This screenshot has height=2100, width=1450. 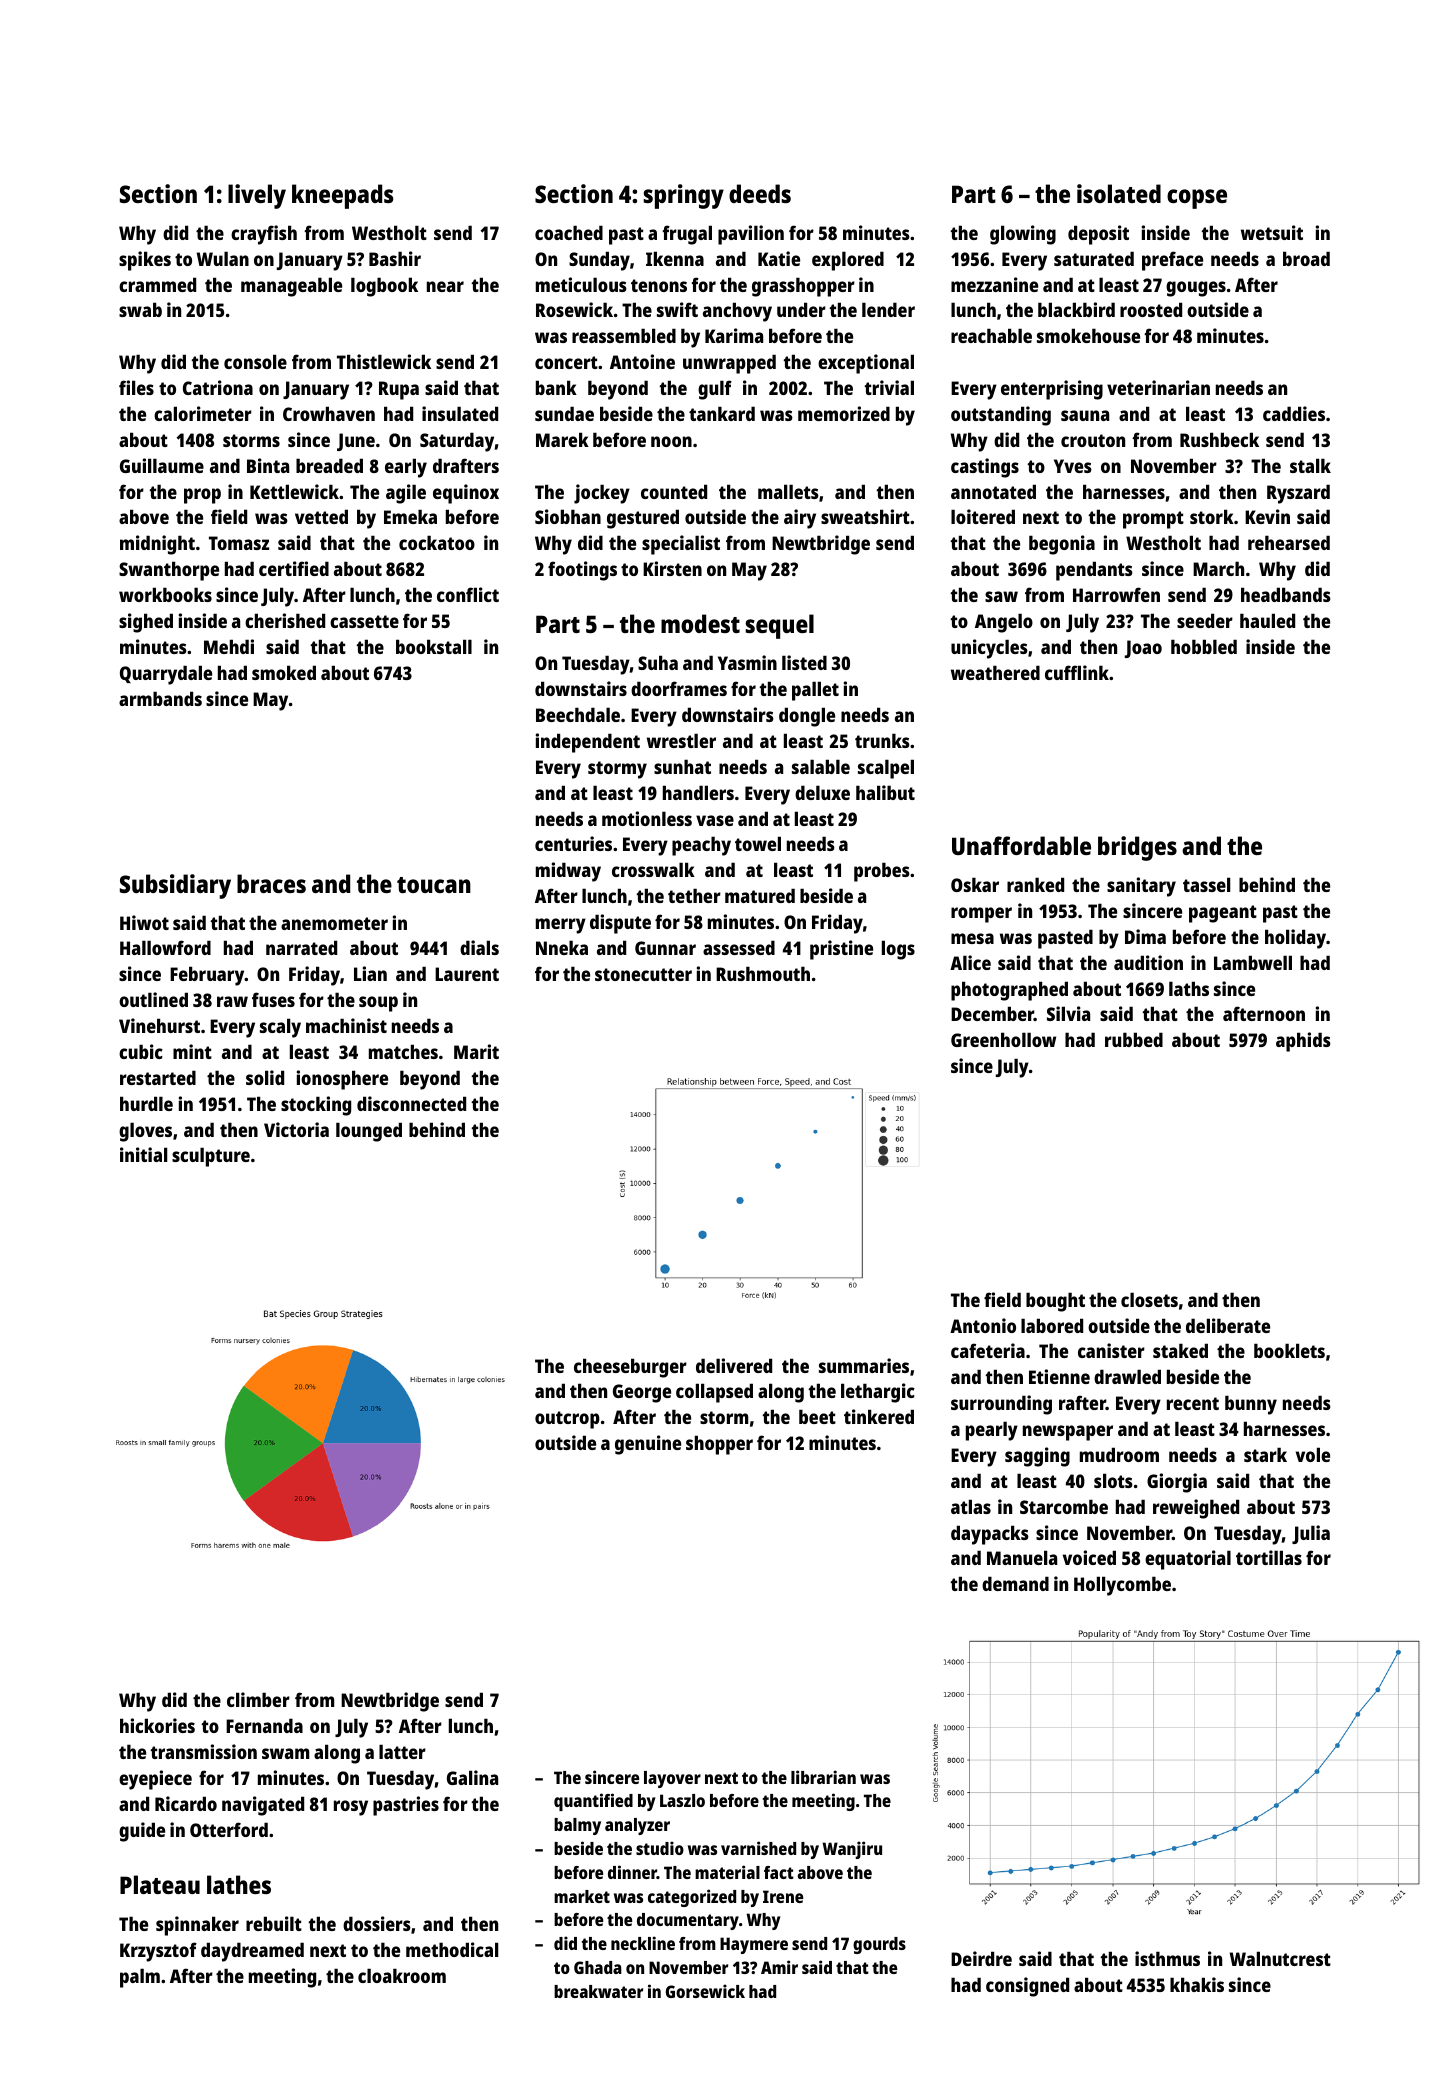 What do you see at coordinates (983, 1325) in the screenshot?
I see `Antonio` at bounding box center [983, 1325].
